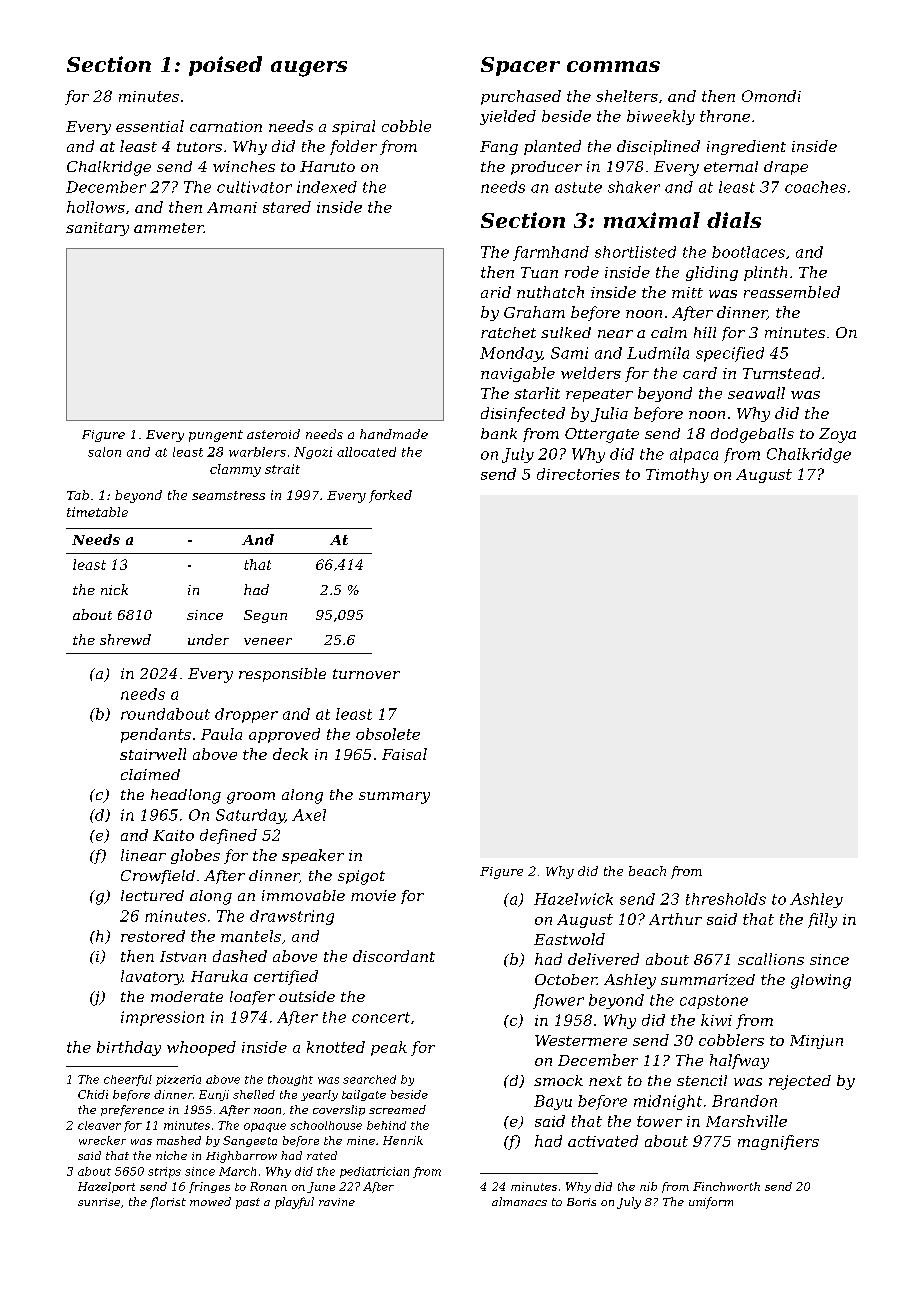 This screenshot has width=924, height=1314. I want to click on turnover, so click(366, 674).
